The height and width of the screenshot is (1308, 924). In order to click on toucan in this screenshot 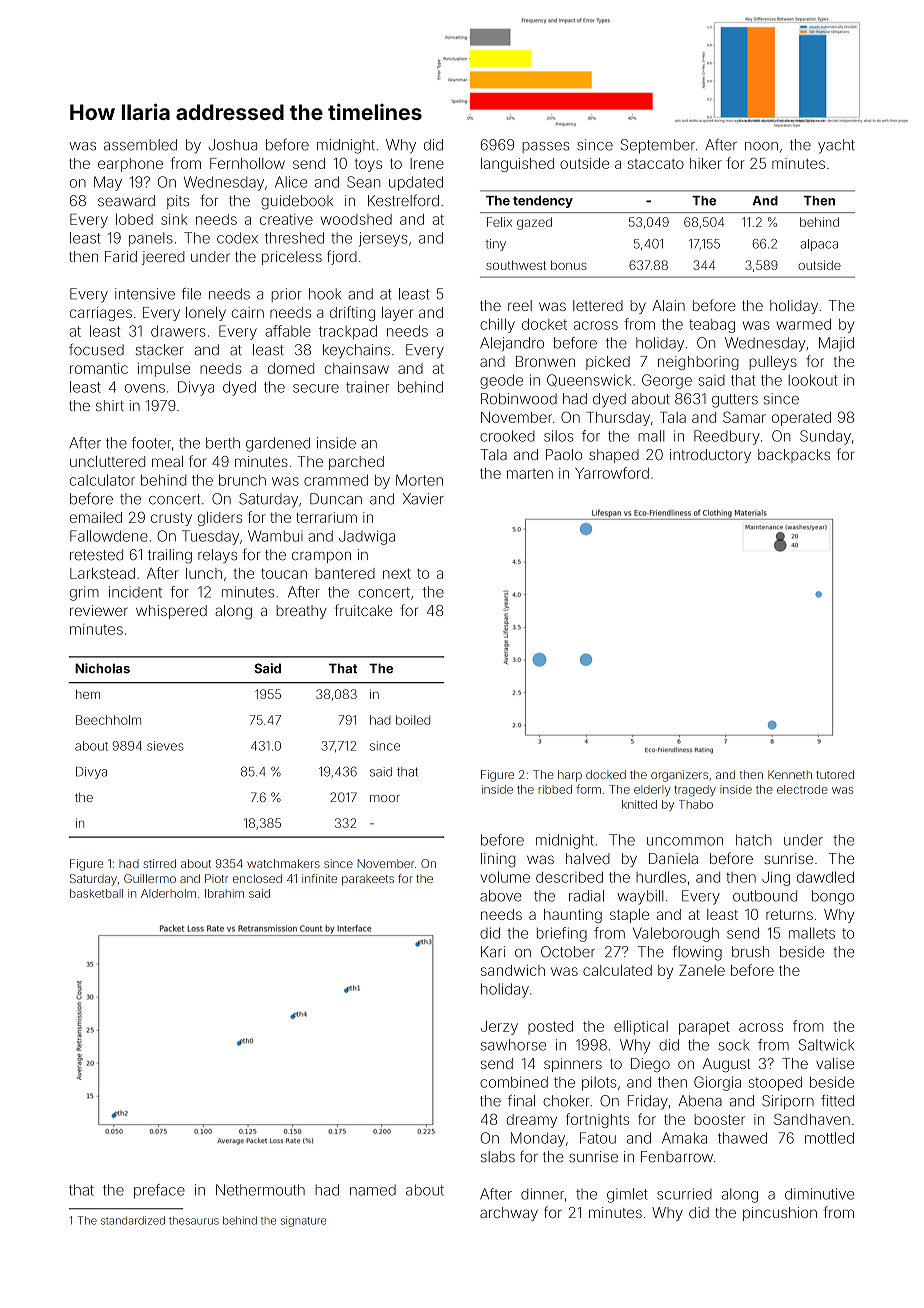, I will do `click(284, 573)`.
